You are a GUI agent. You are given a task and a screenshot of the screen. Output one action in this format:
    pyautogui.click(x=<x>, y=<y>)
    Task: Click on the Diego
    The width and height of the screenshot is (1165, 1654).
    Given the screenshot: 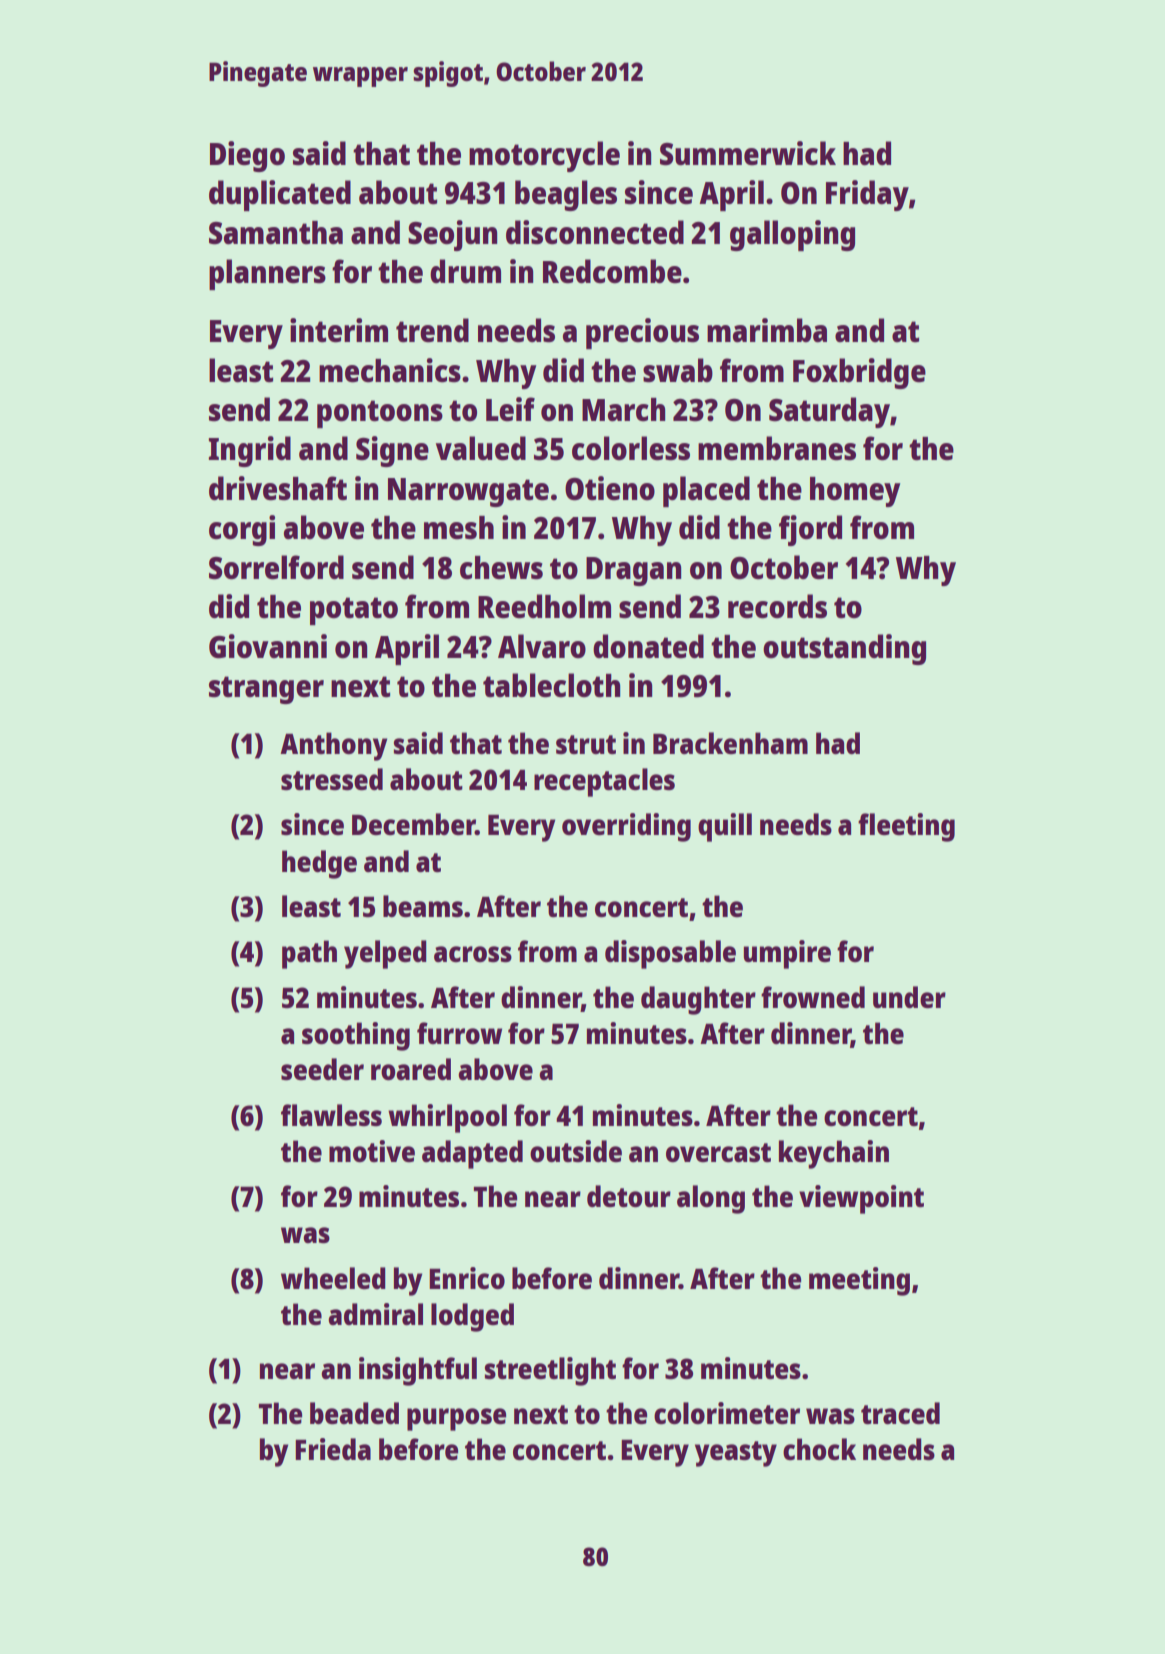 What is the action you would take?
    pyautogui.click(x=247, y=156)
